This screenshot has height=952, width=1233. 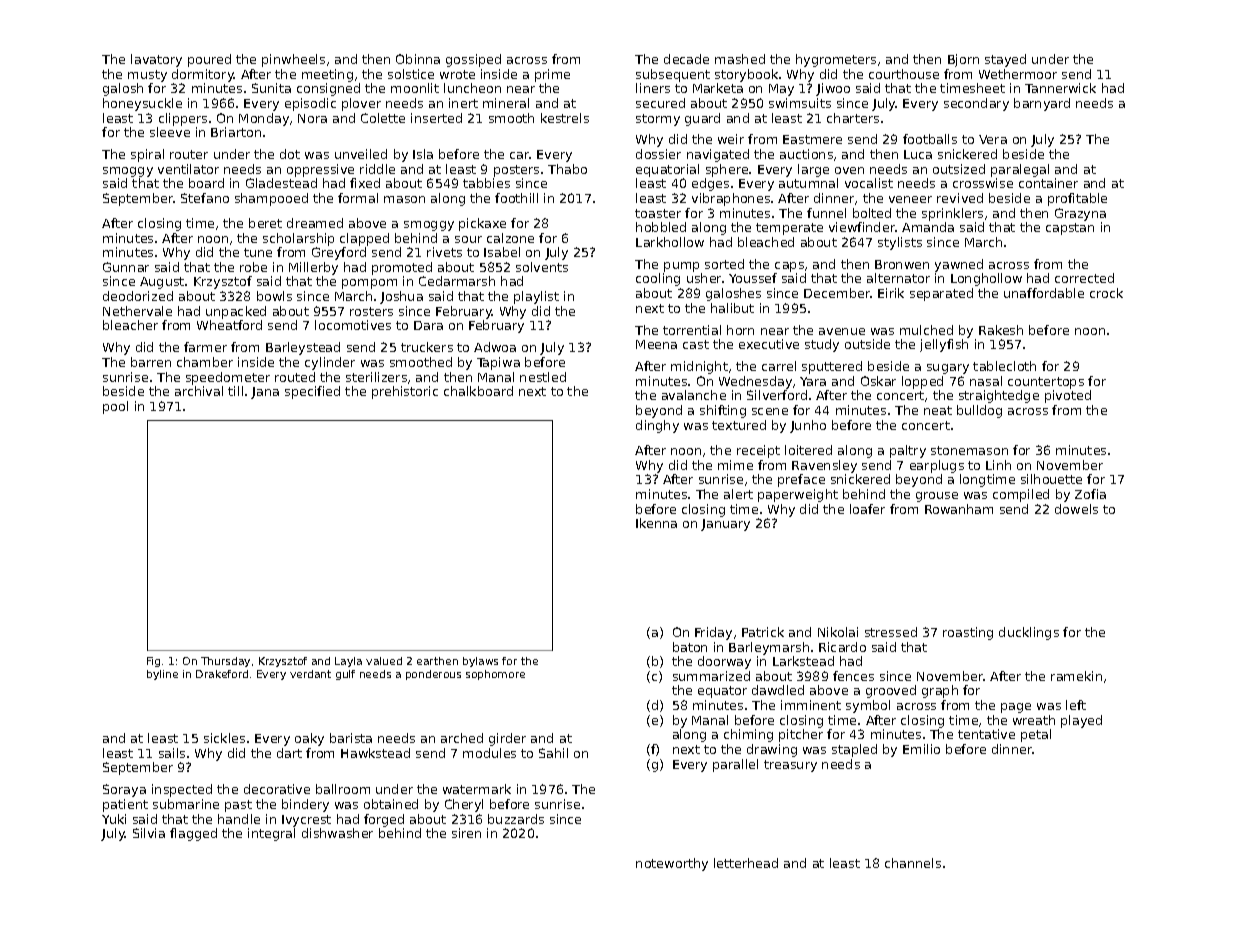 I want to click on decade, so click(x=686, y=59).
